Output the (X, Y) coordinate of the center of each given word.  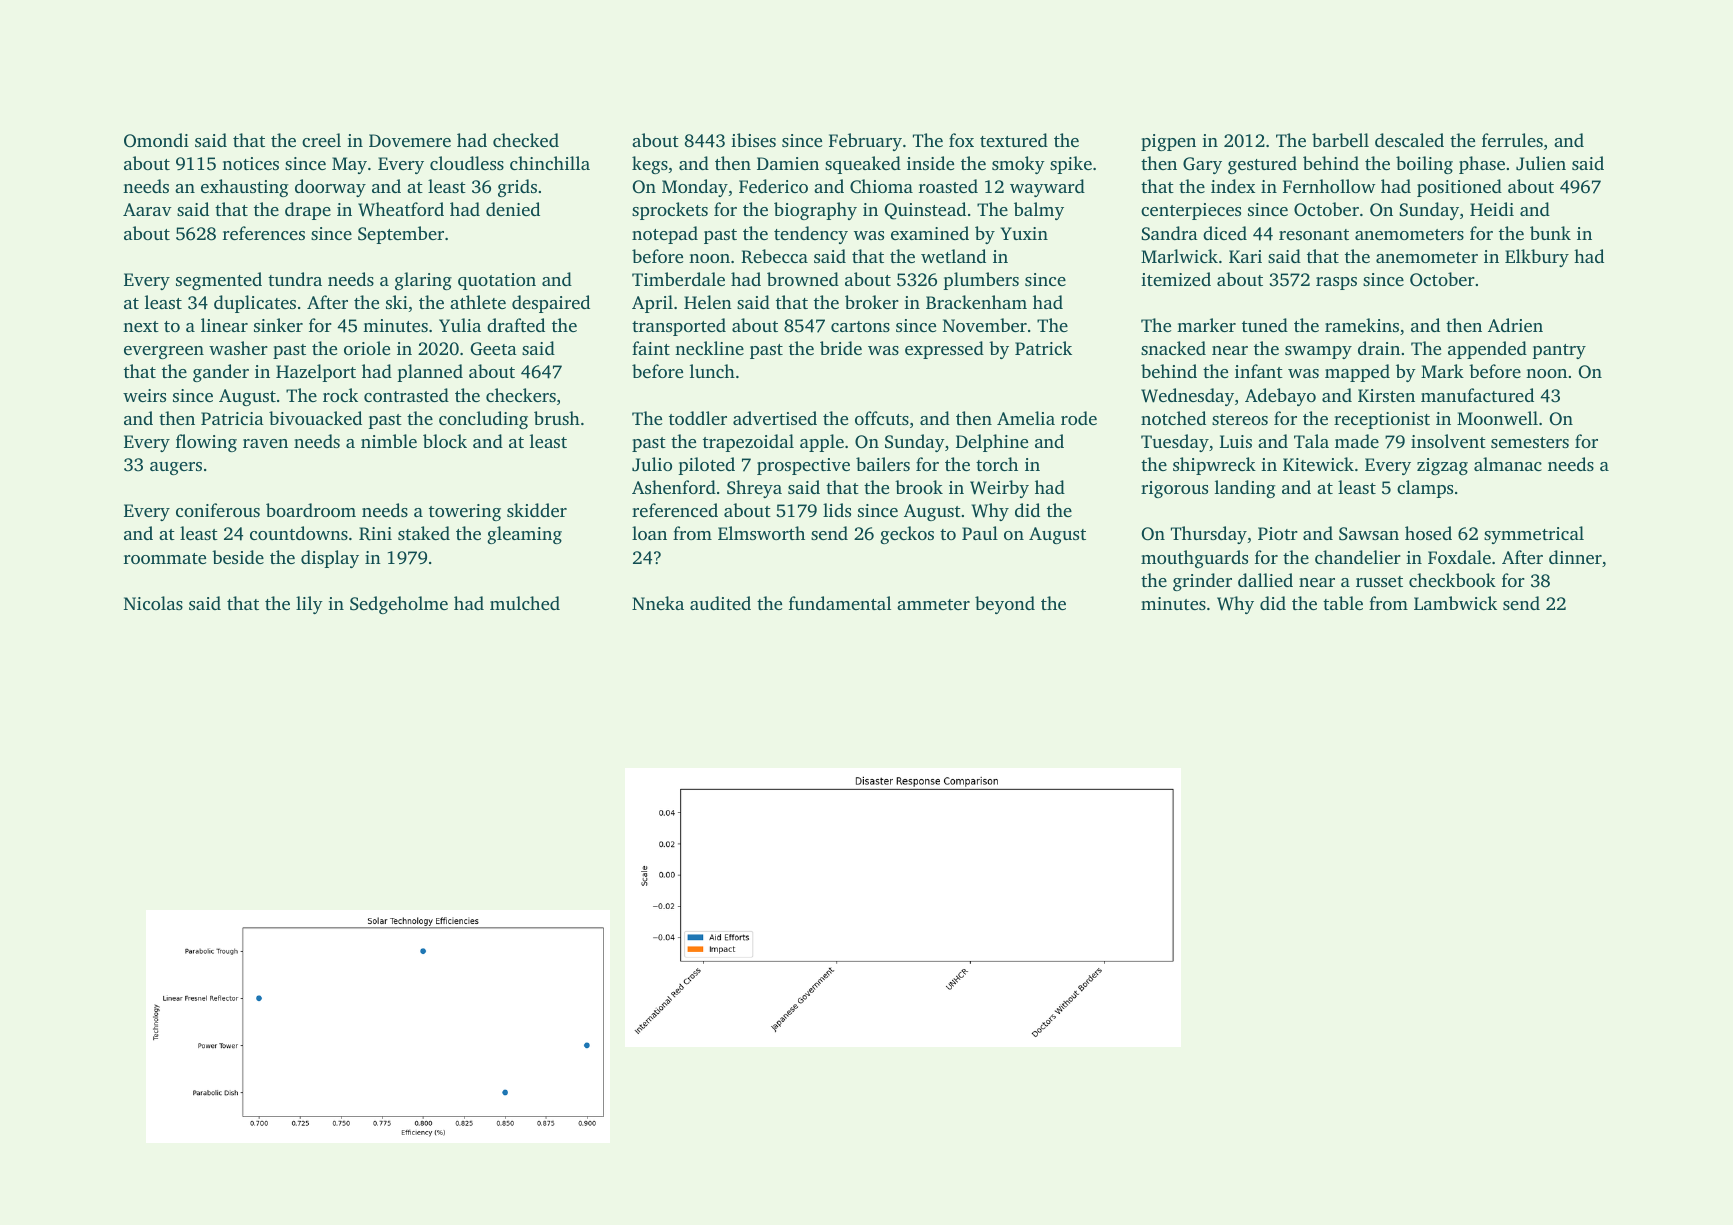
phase (1482, 165)
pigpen (1168, 142)
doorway (330, 188)
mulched (525, 603)
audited (720, 603)
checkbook (1452, 580)
